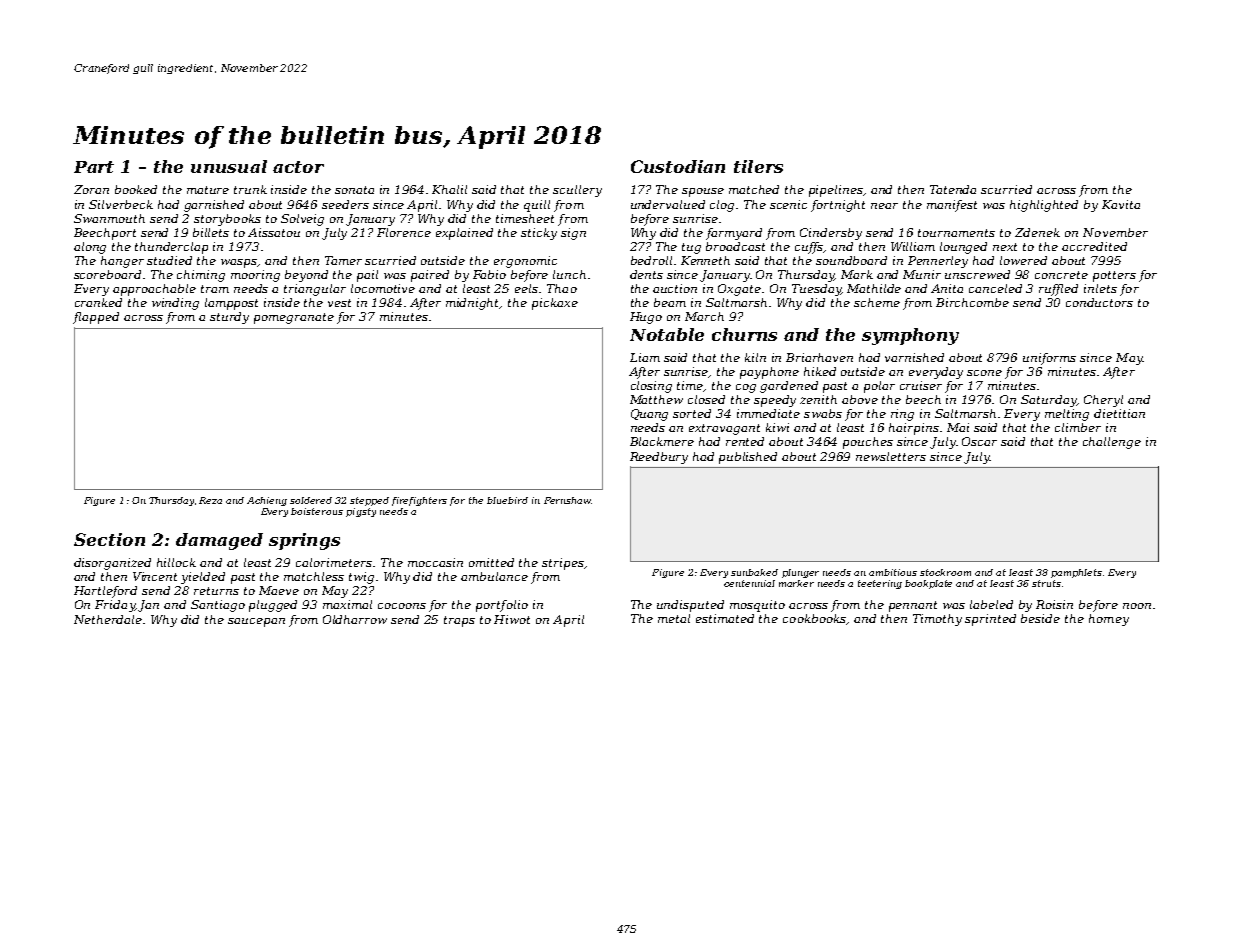 This screenshot has height=952, width=1233. Describe the element at coordinates (210, 500) in the screenshot. I see `Reza` at that location.
